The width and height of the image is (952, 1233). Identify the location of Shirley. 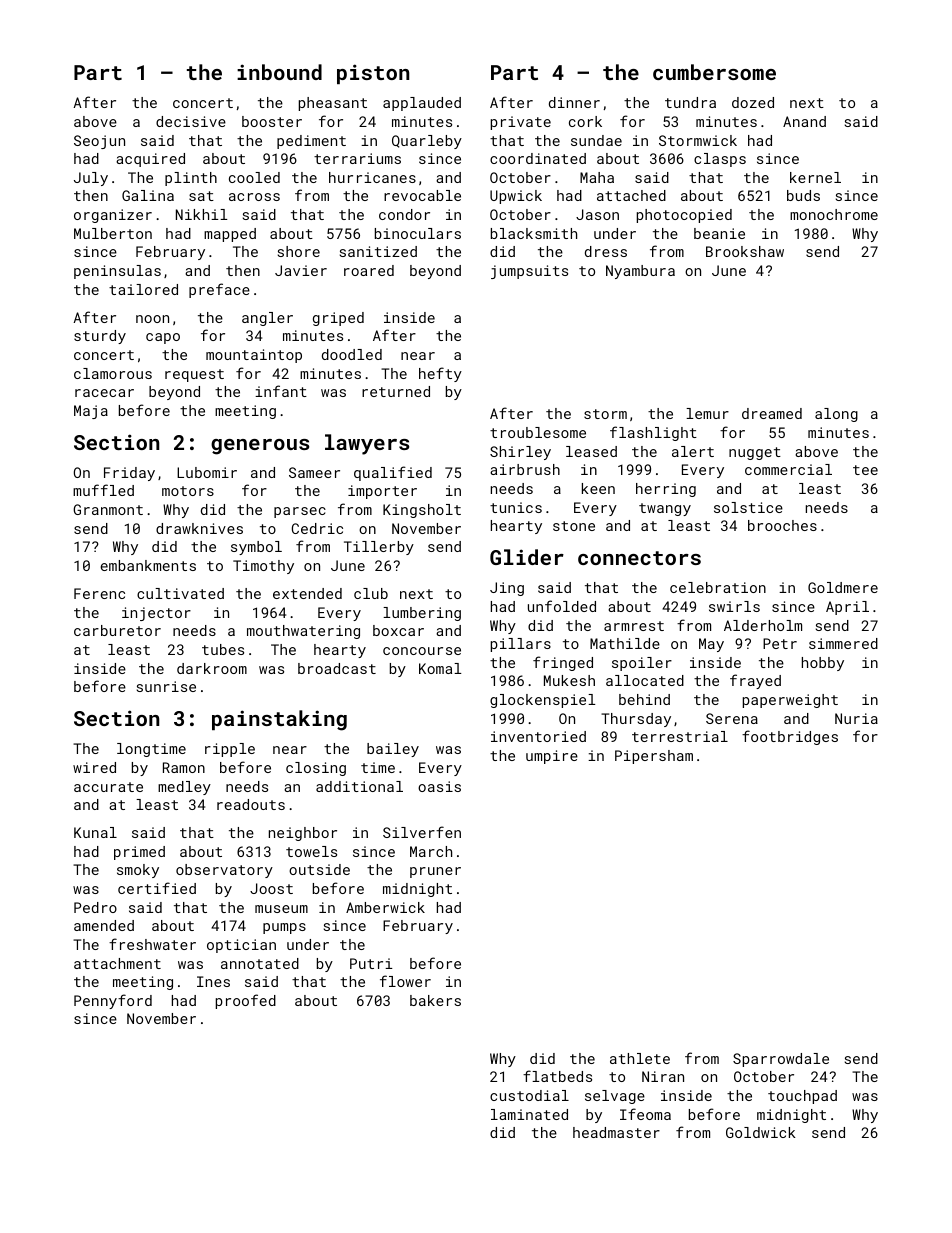
(520, 453).
